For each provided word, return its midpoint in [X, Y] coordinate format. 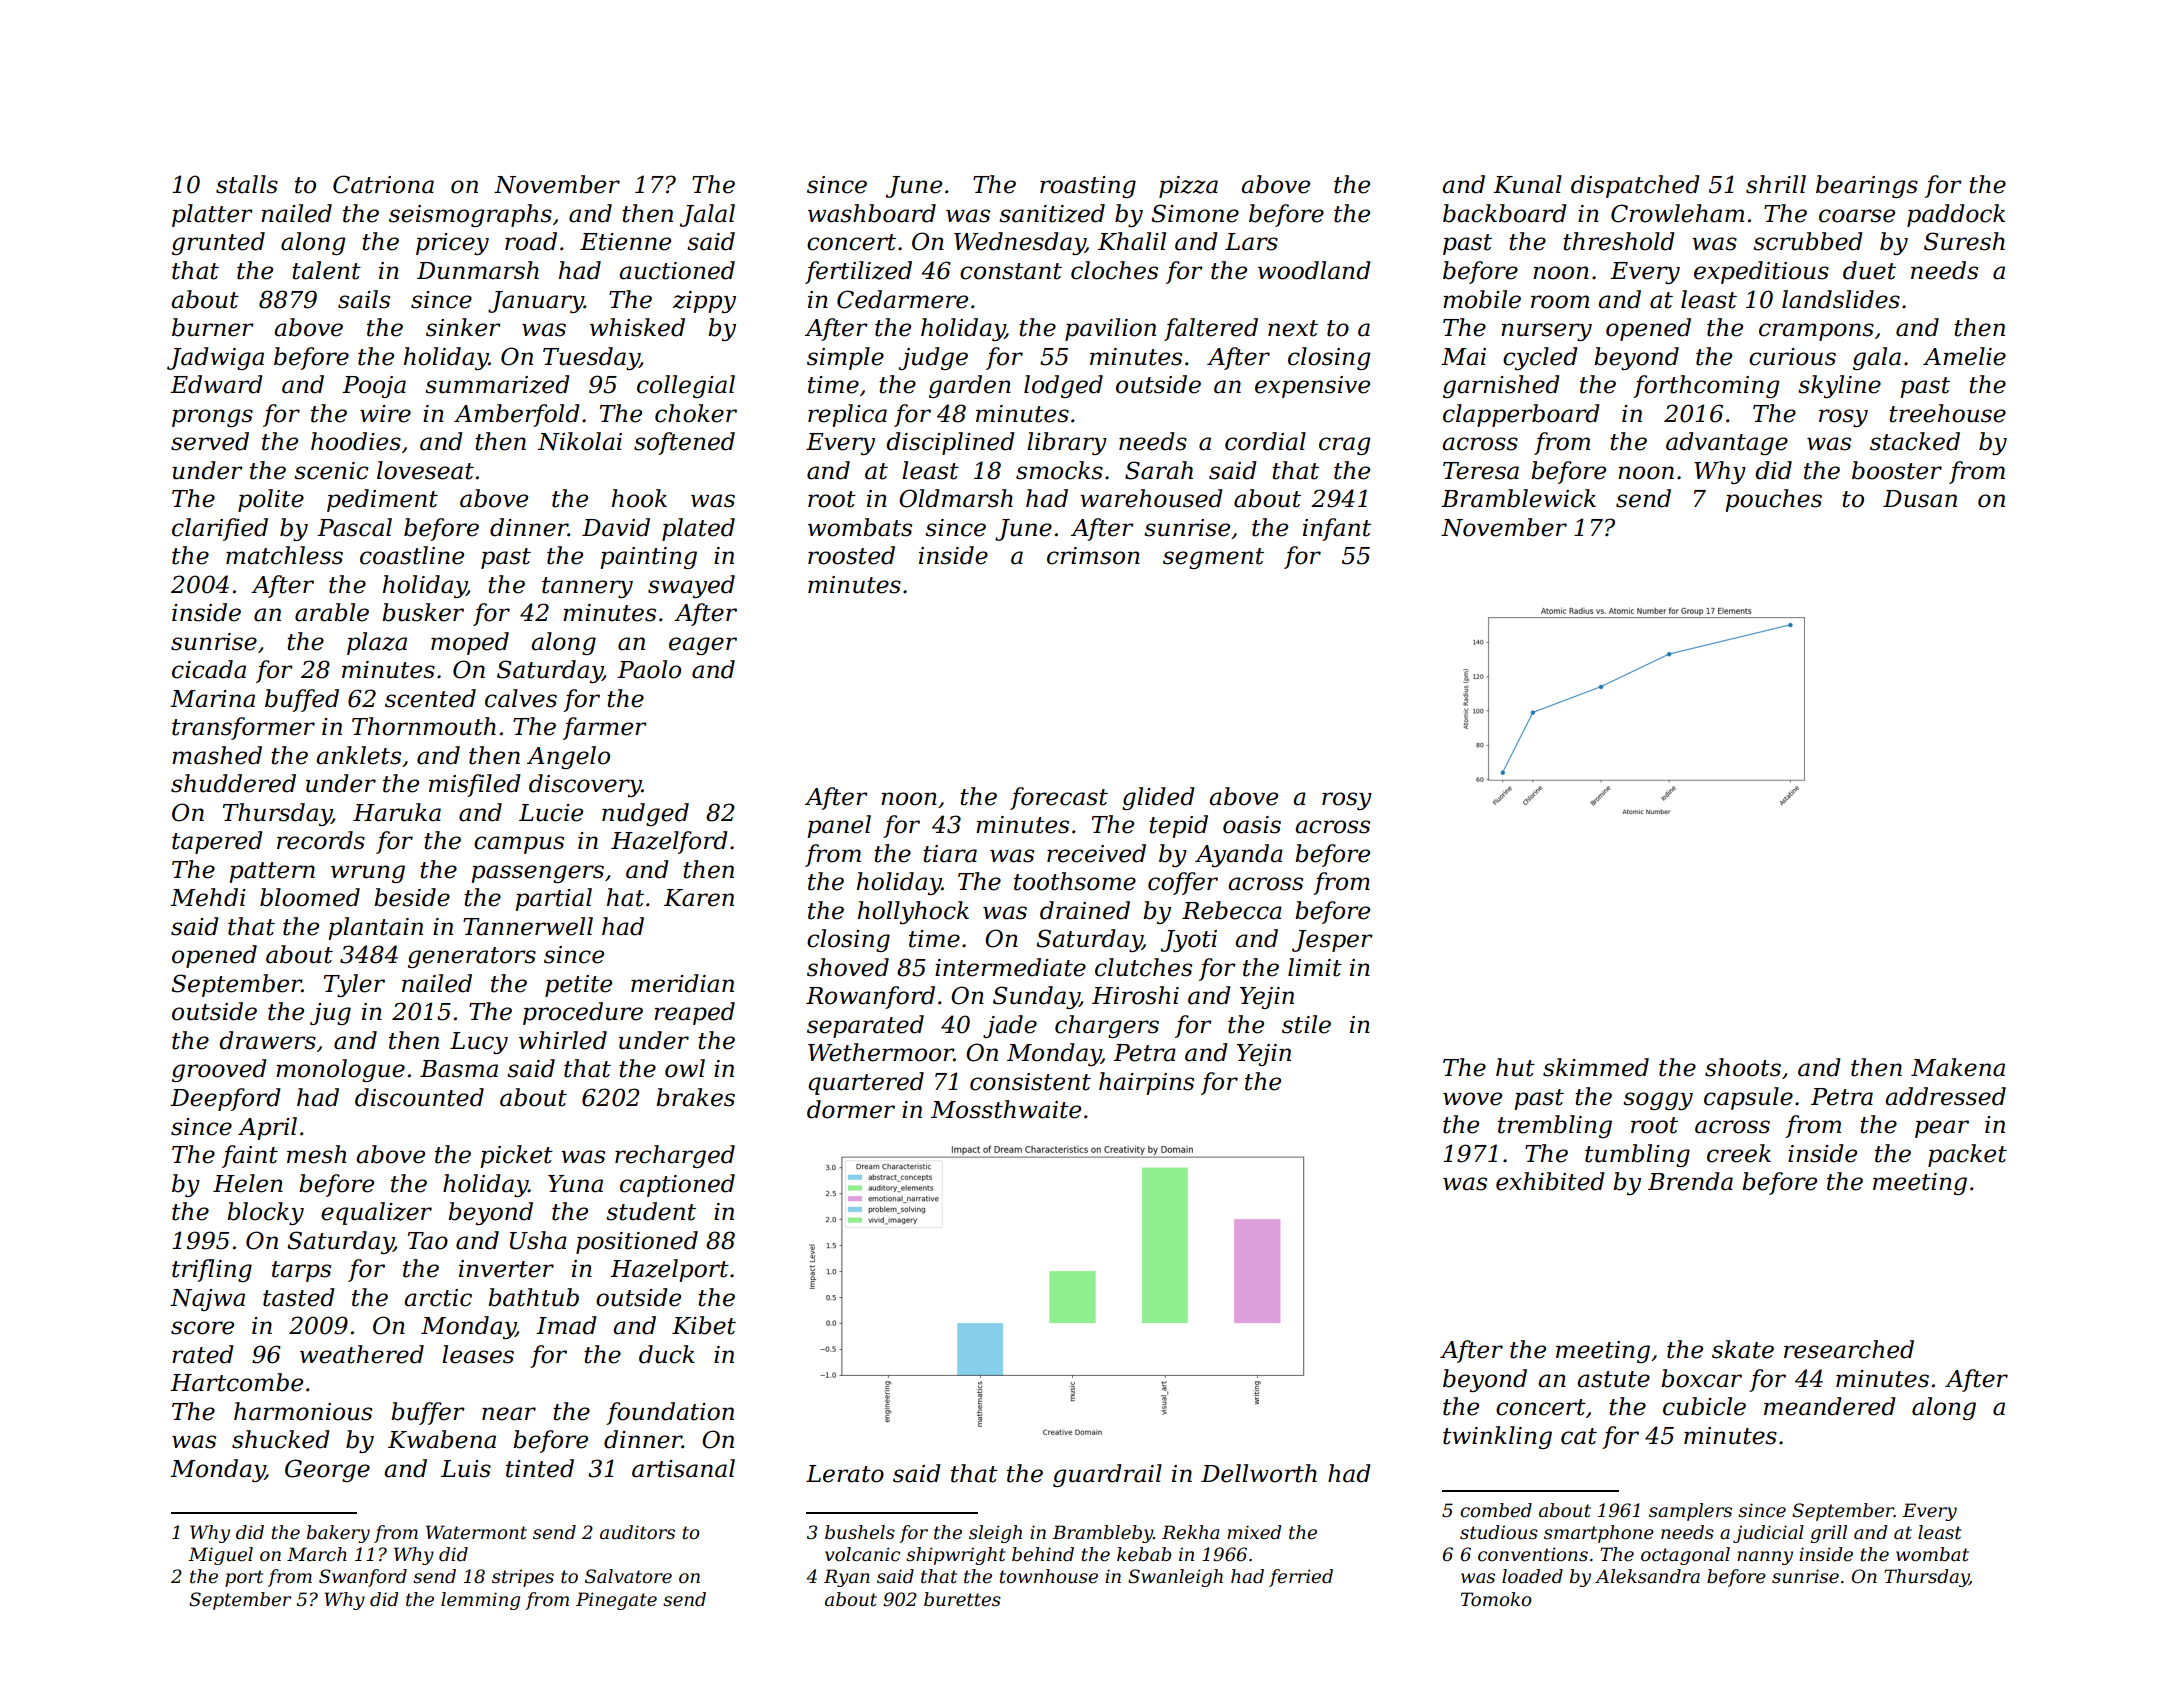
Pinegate [616, 1601]
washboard [872, 213]
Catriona [383, 184]
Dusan [1920, 499]
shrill [1776, 184]
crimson [1093, 556]
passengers [537, 874]
